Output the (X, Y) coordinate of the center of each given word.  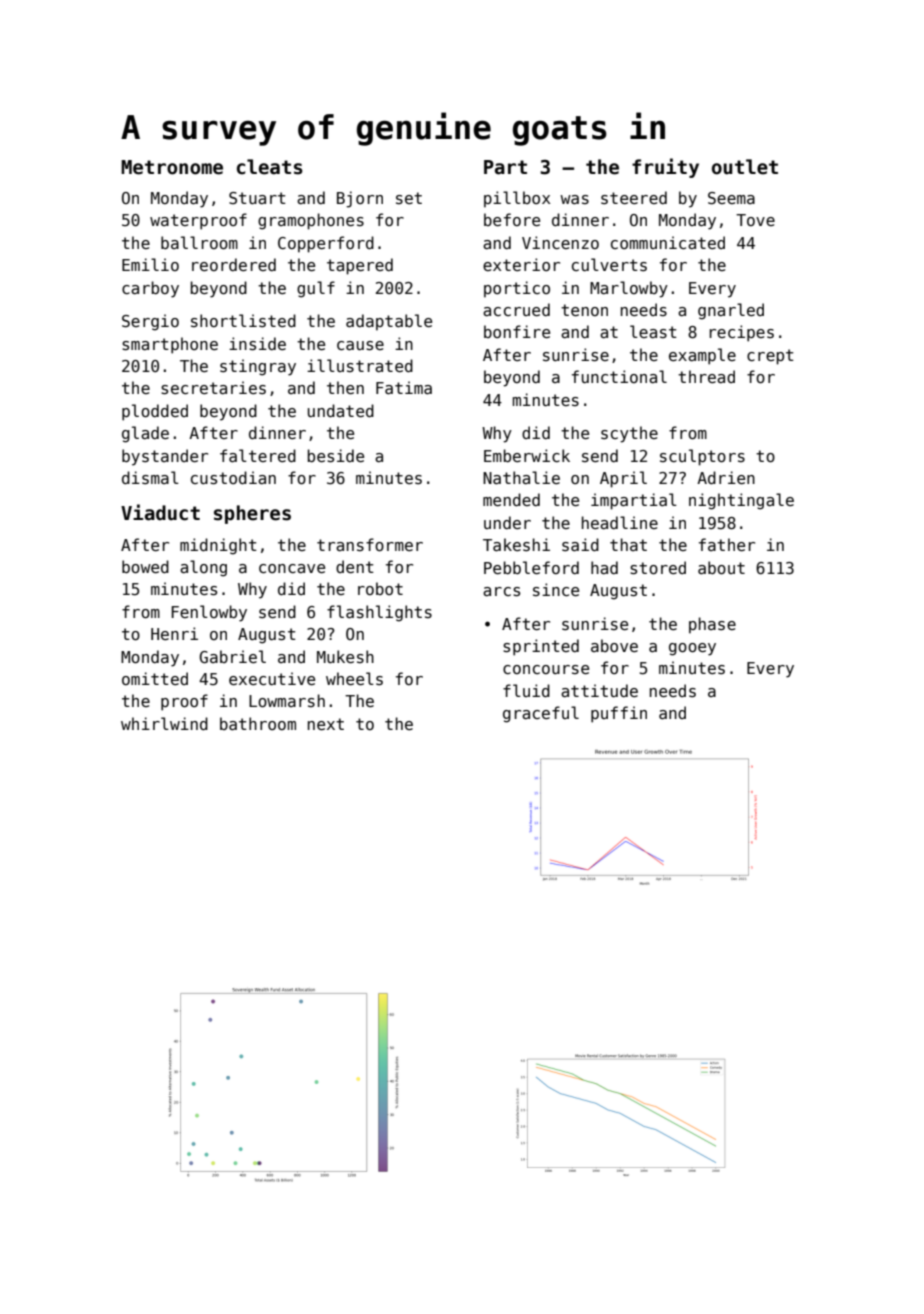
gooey (692, 649)
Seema (731, 198)
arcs (501, 592)
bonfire (517, 331)
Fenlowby (209, 613)
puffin (619, 714)
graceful (541, 714)
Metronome (172, 167)
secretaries (213, 388)
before (512, 219)
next (326, 724)
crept (770, 357)
